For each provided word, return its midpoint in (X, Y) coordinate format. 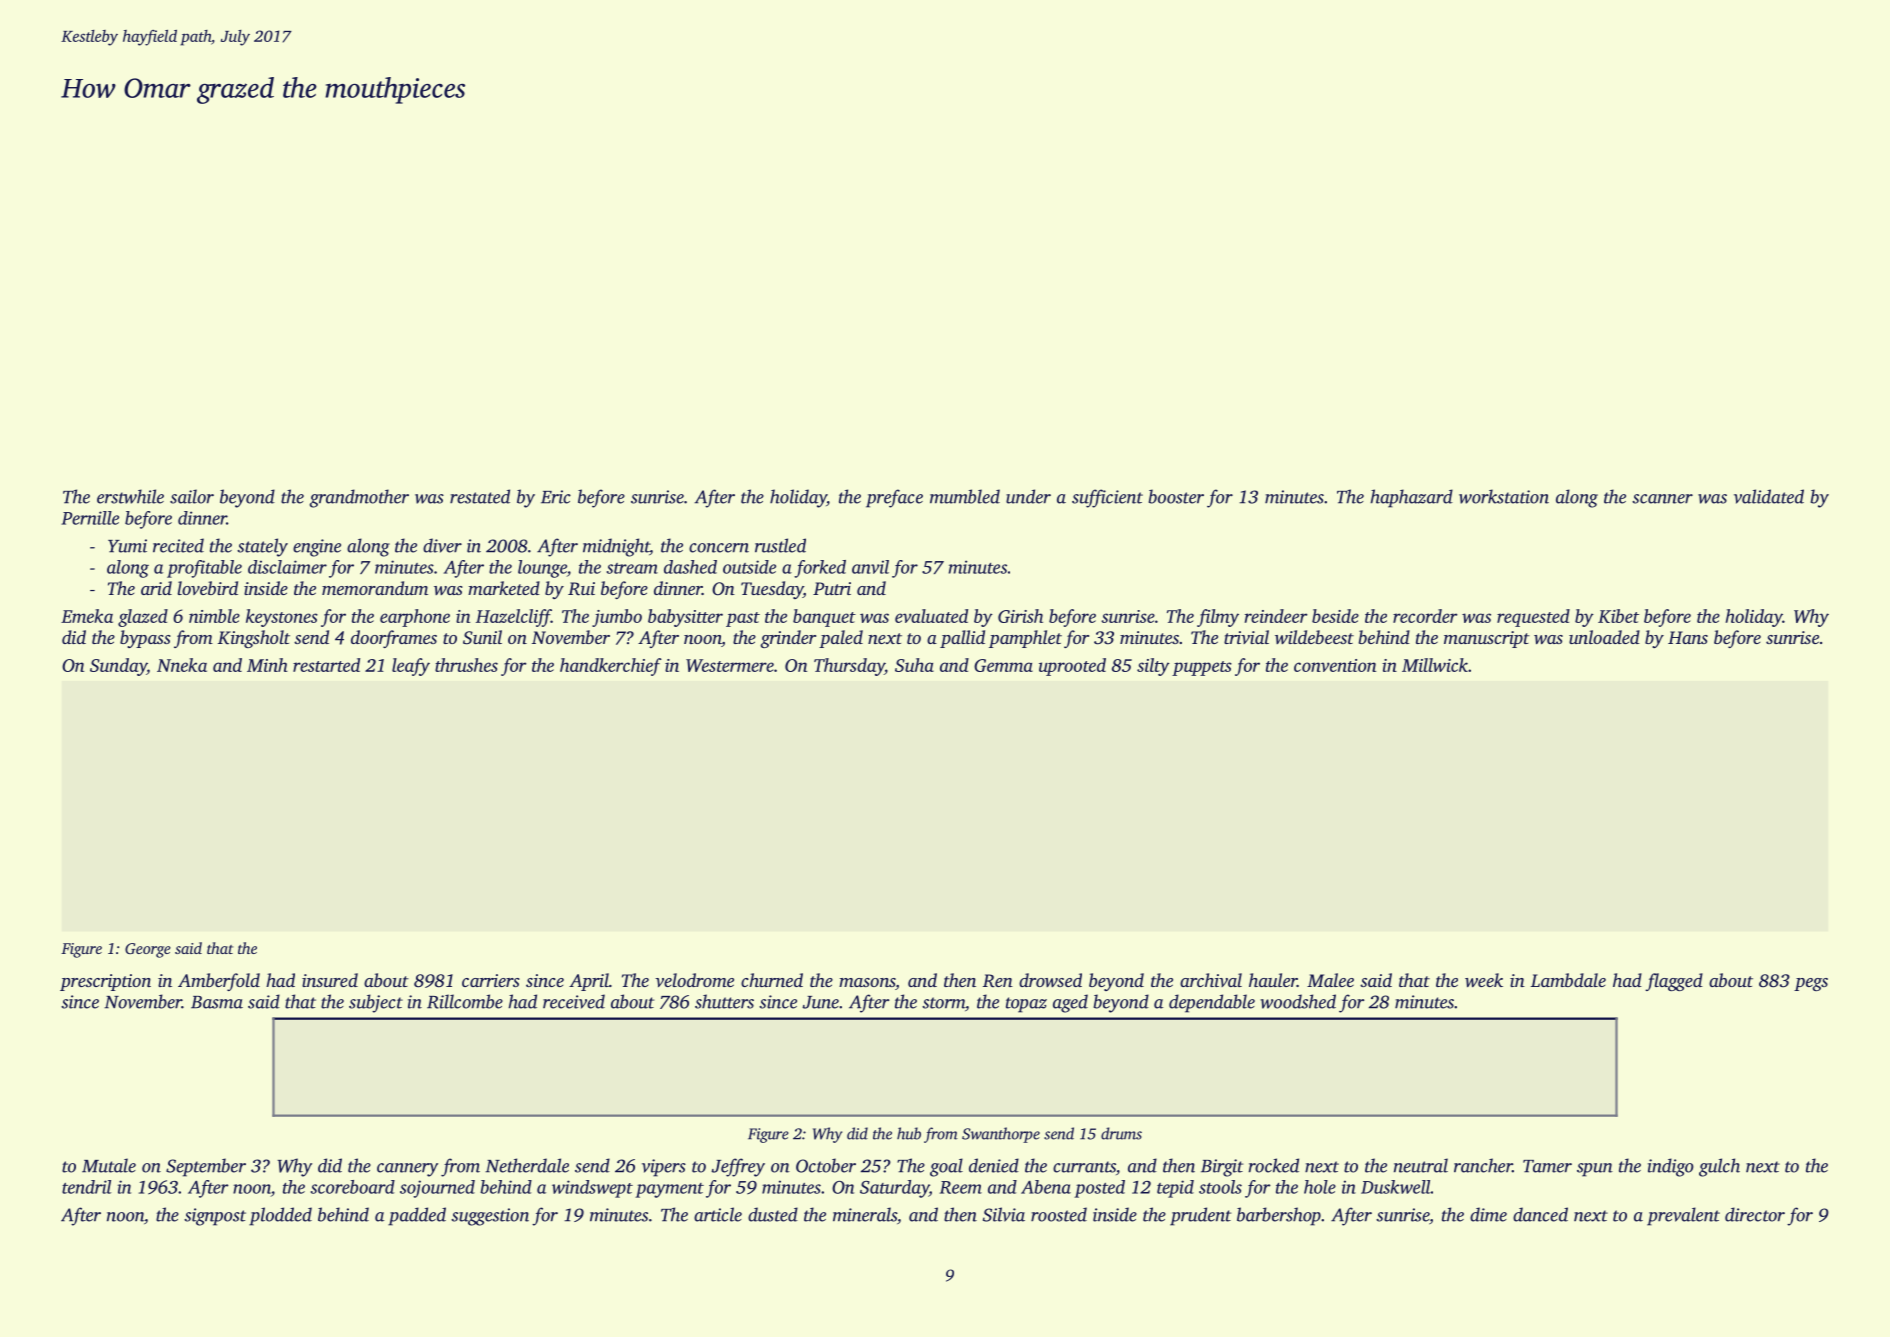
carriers (491, 980)
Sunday (118, 667)
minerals (865, 1214)
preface (894, 498)
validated (1769, 496)
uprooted (1072, 667)
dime (1488, 1214)
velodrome (694, 980)
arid (156, 588)
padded (417, 1216)
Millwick (1435, 665)
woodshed (1298, 1001)
